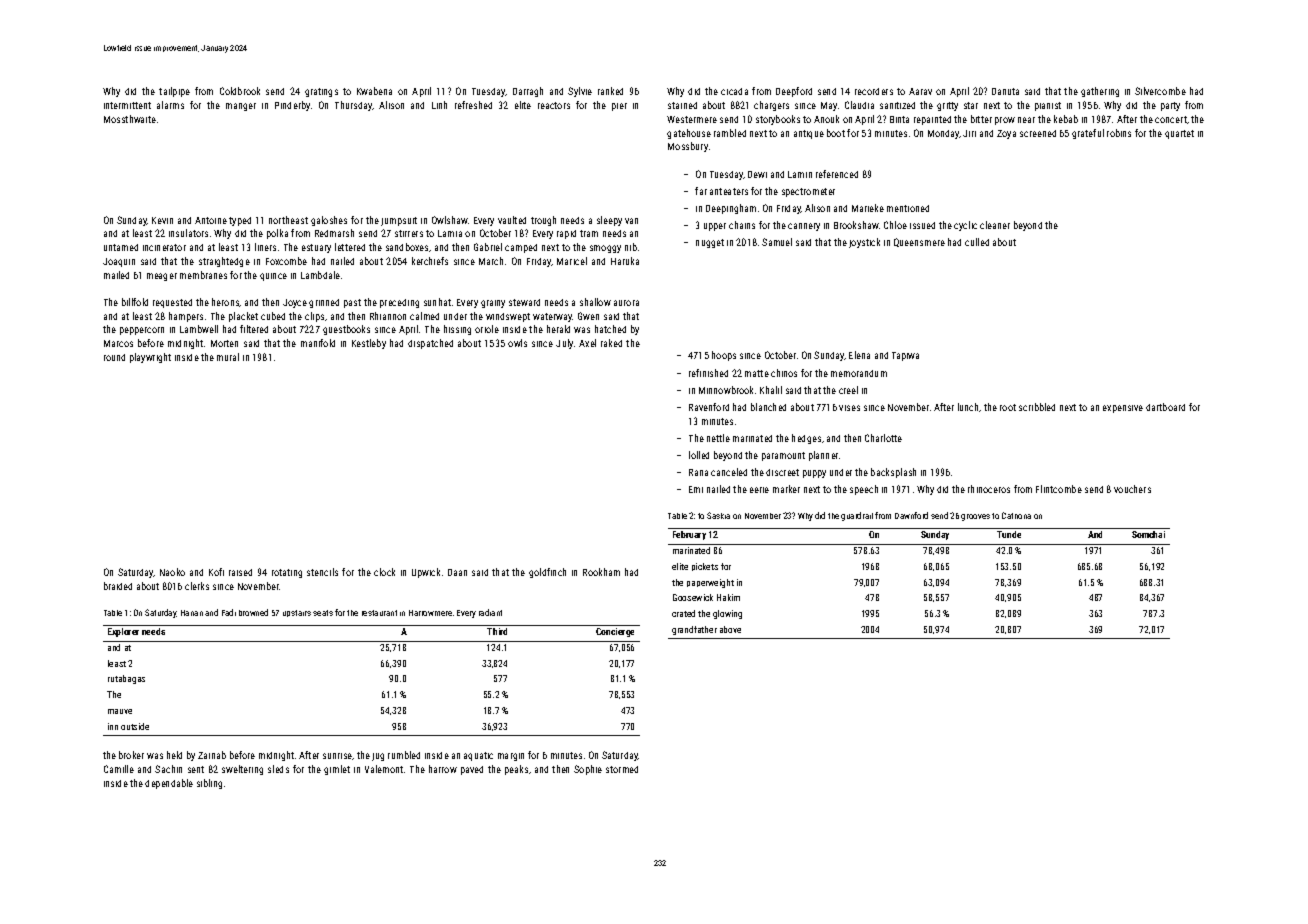  What do you see at coordinates (610, 91) in the page?
I see `ranked` at bounding box center [610, 91].
